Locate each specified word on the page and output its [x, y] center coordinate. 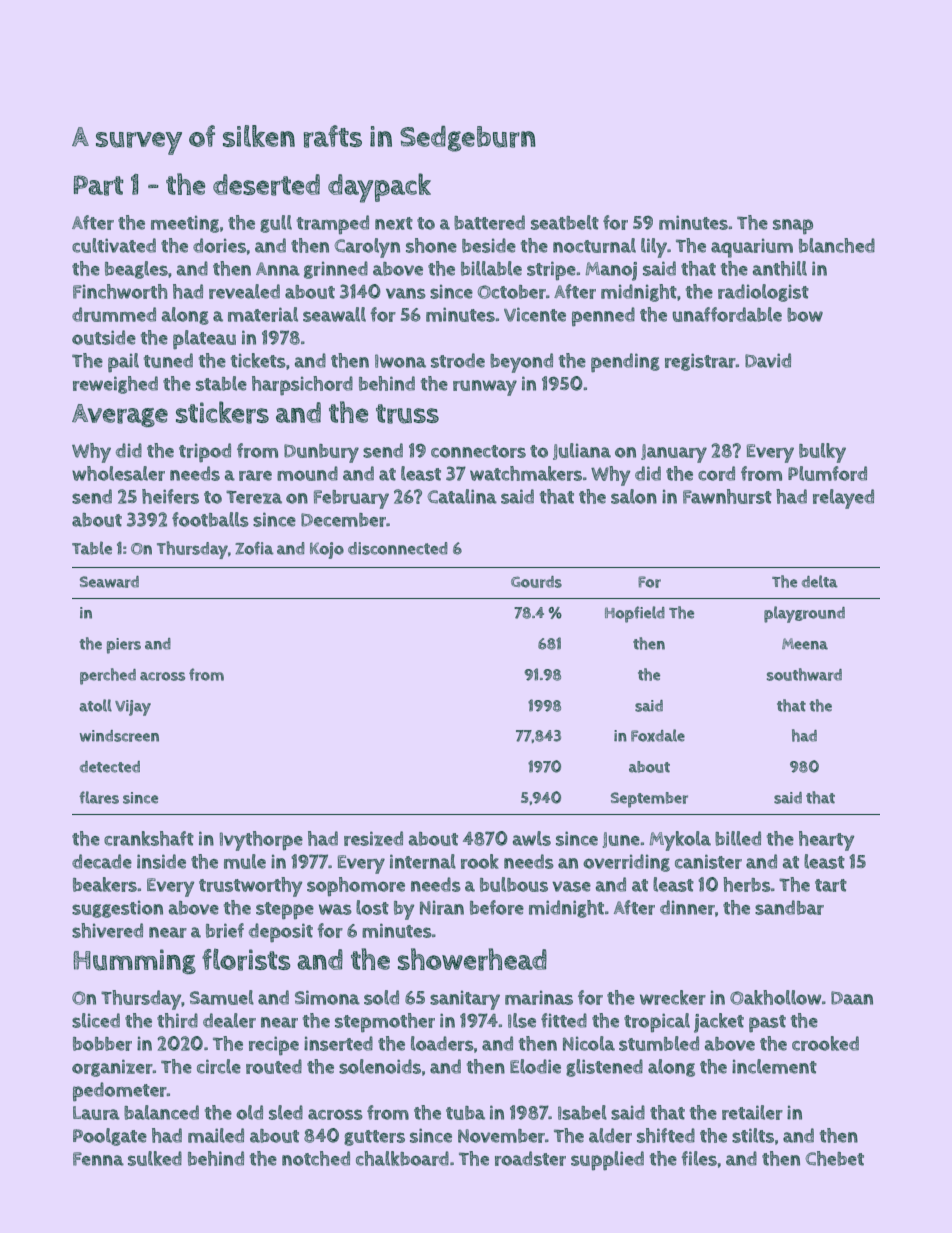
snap [793, 226]
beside [489, 245]
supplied [607, 1160]
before [497, 907]
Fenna [98, 1159]
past [767, 1023]
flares [99, 797]
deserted [266, 185]
